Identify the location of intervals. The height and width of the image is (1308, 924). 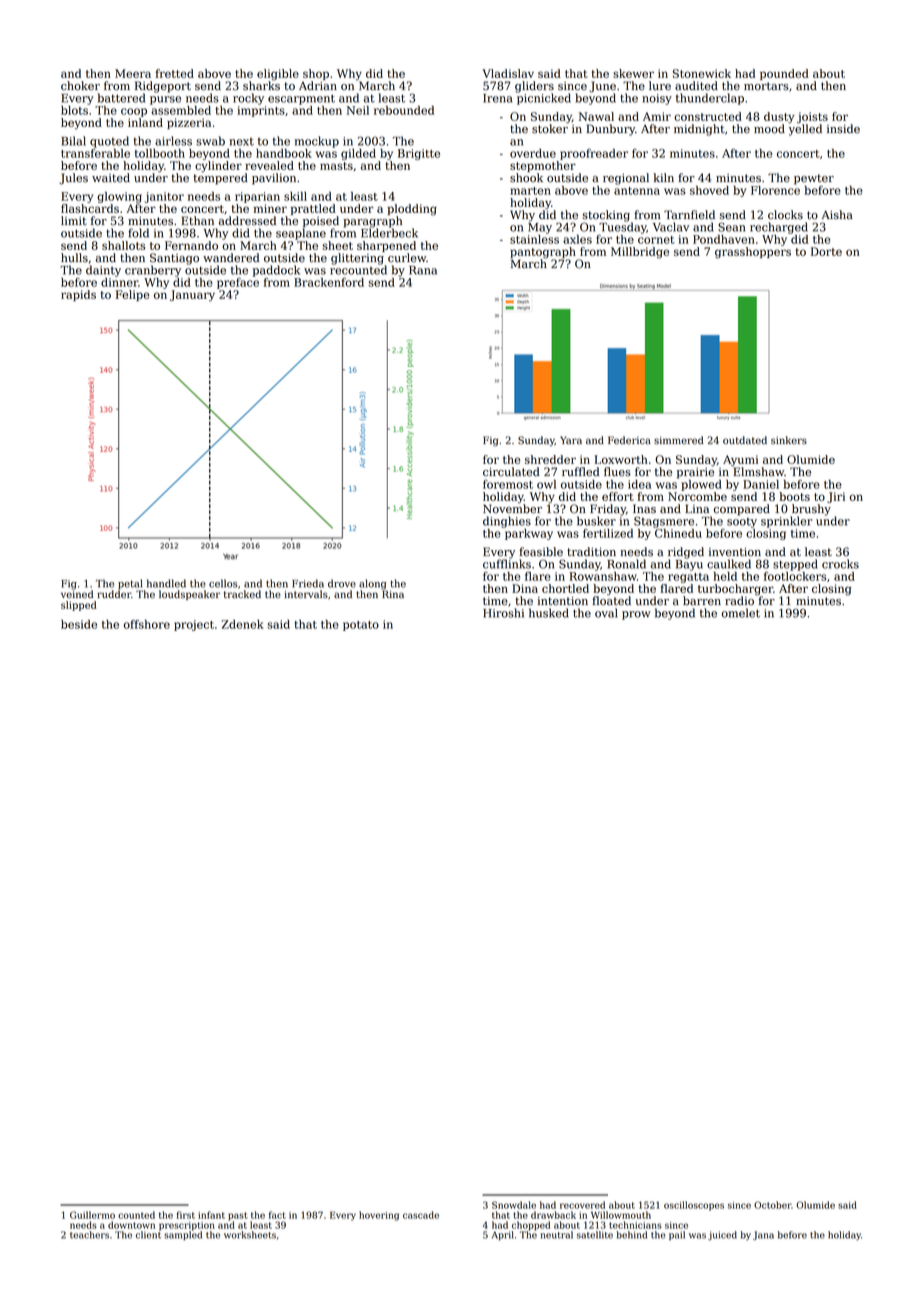
(306, 594).
